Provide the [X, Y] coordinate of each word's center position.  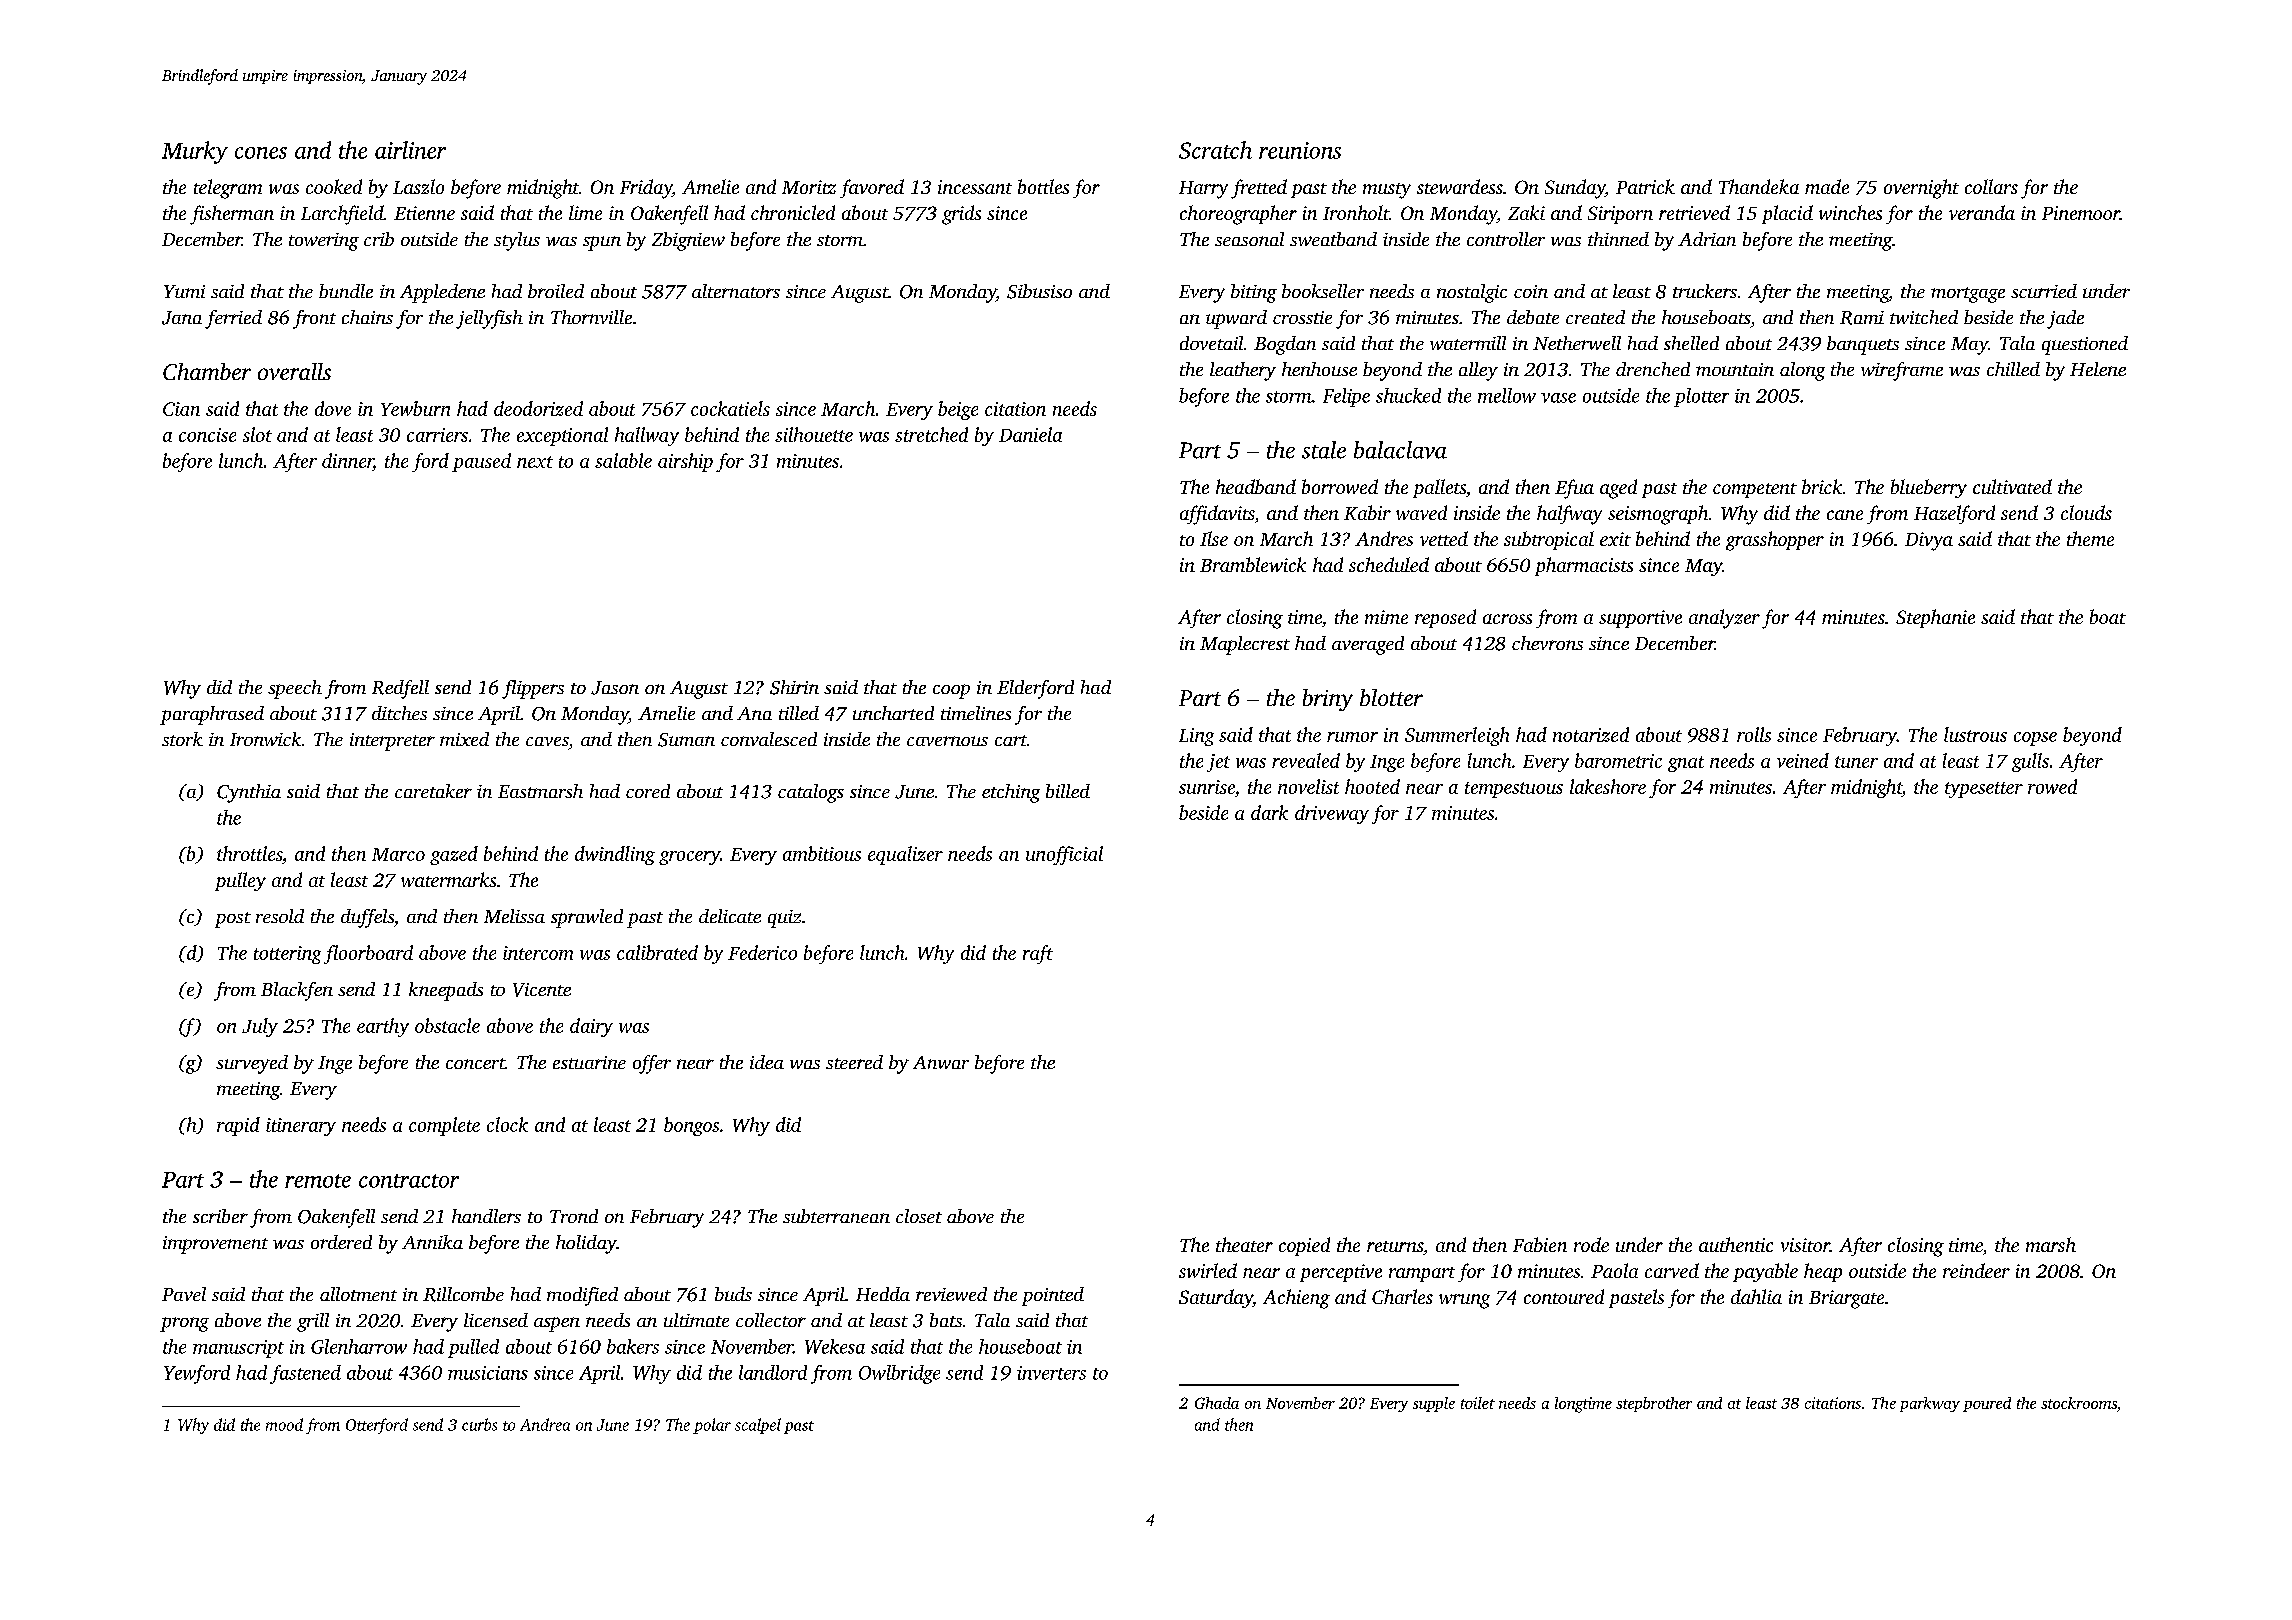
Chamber [207, 371]
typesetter [1984, 790]
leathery [1243, 371]
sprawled [587, 918]
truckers [1705, 291]
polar [712, 1426]
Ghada [1217, 1403]
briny [1328, 700]
